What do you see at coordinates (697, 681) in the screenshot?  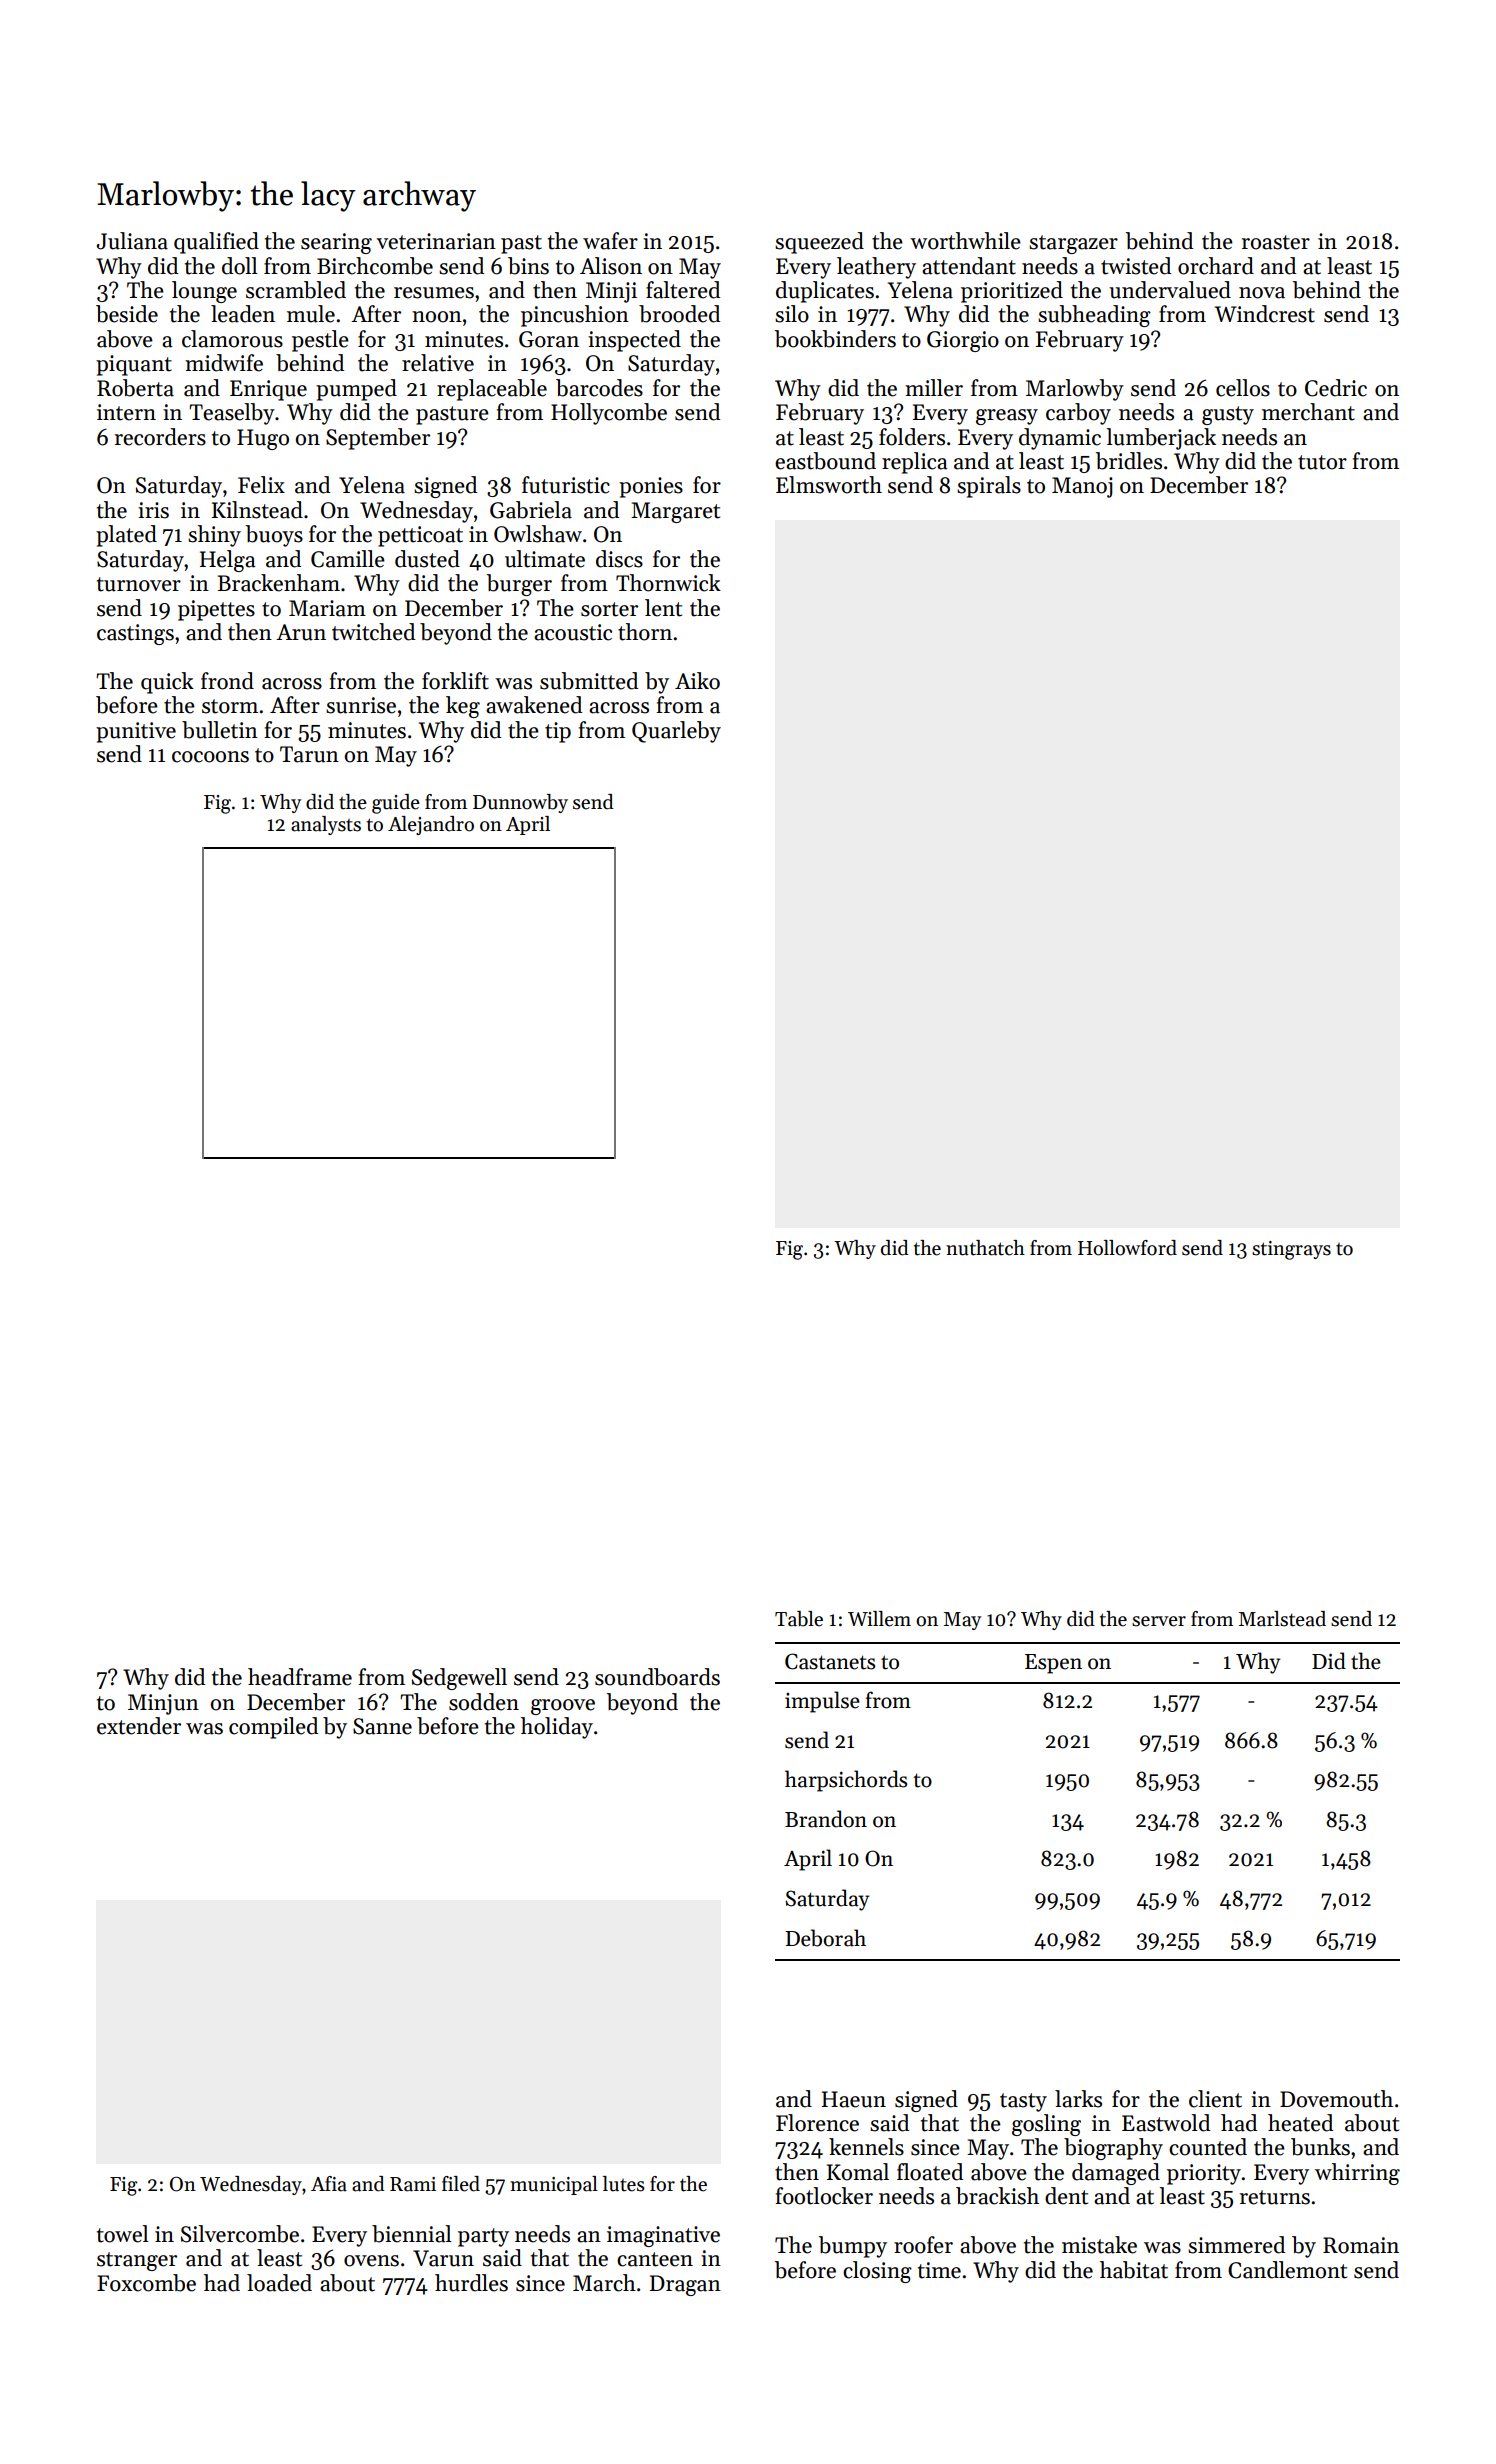 I see `Aiko` at bounding box center [697, 681].
